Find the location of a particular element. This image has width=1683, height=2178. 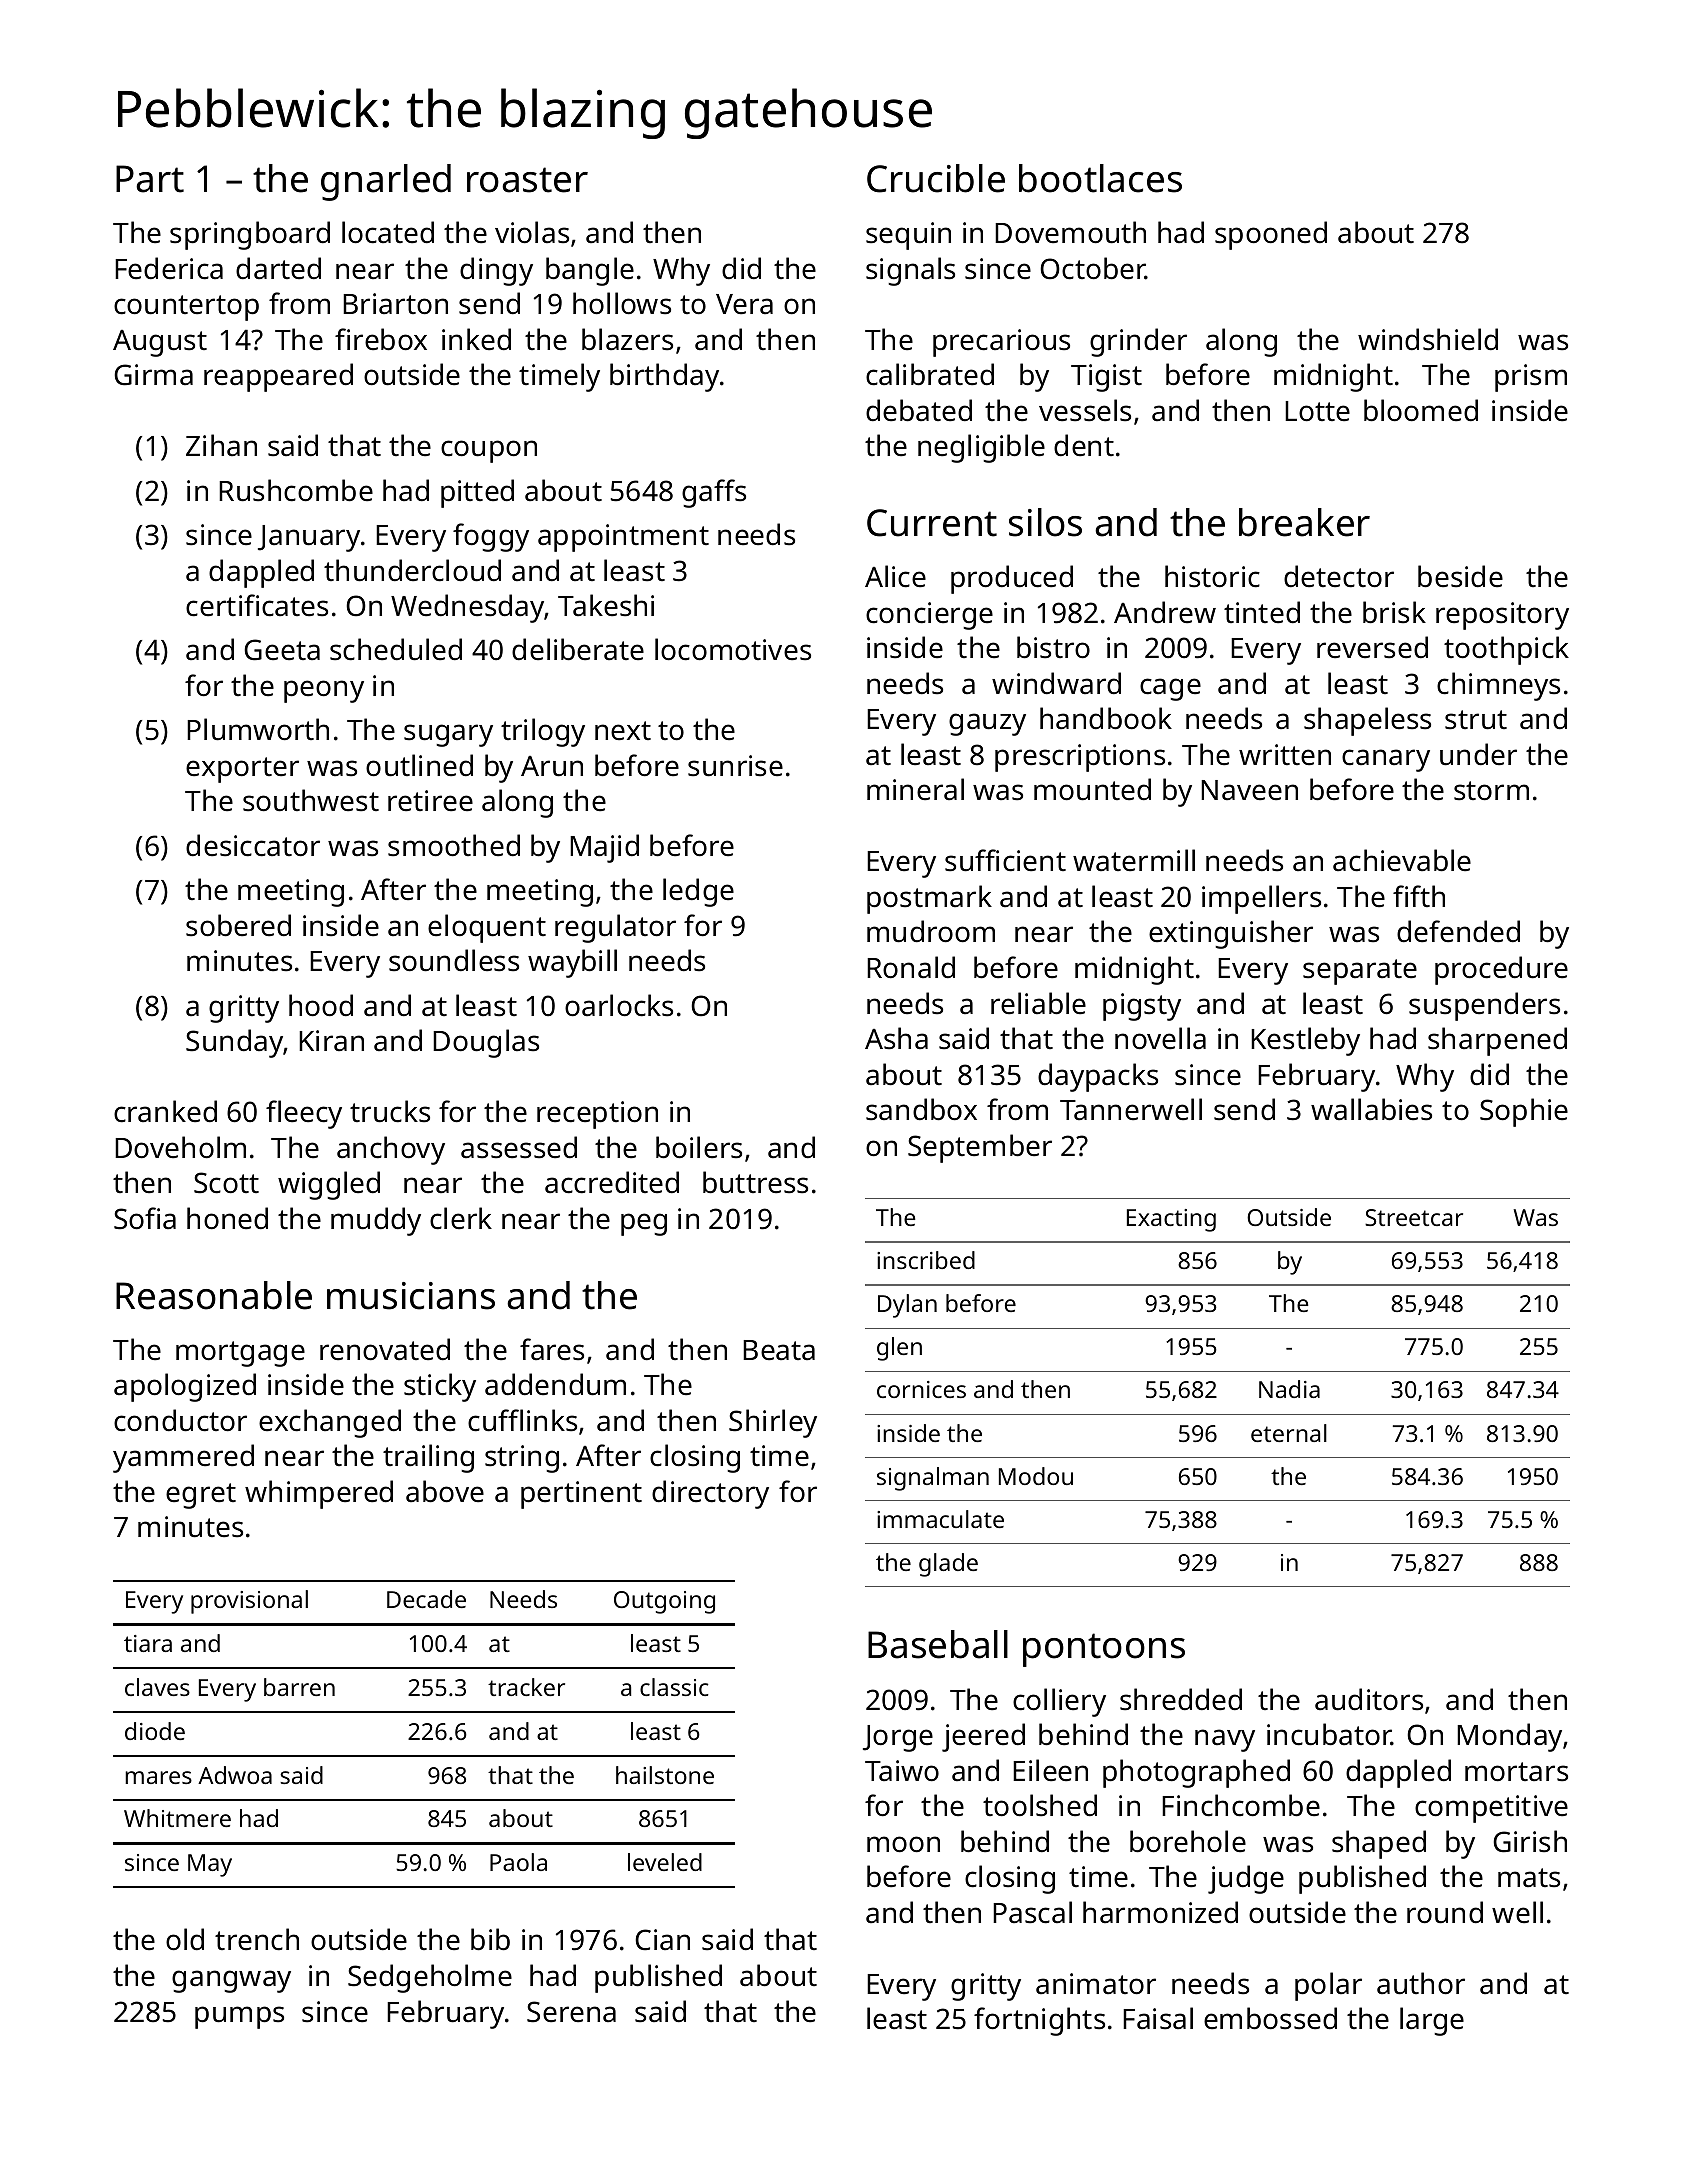

provisional is located at coordinates (249, 1602).
